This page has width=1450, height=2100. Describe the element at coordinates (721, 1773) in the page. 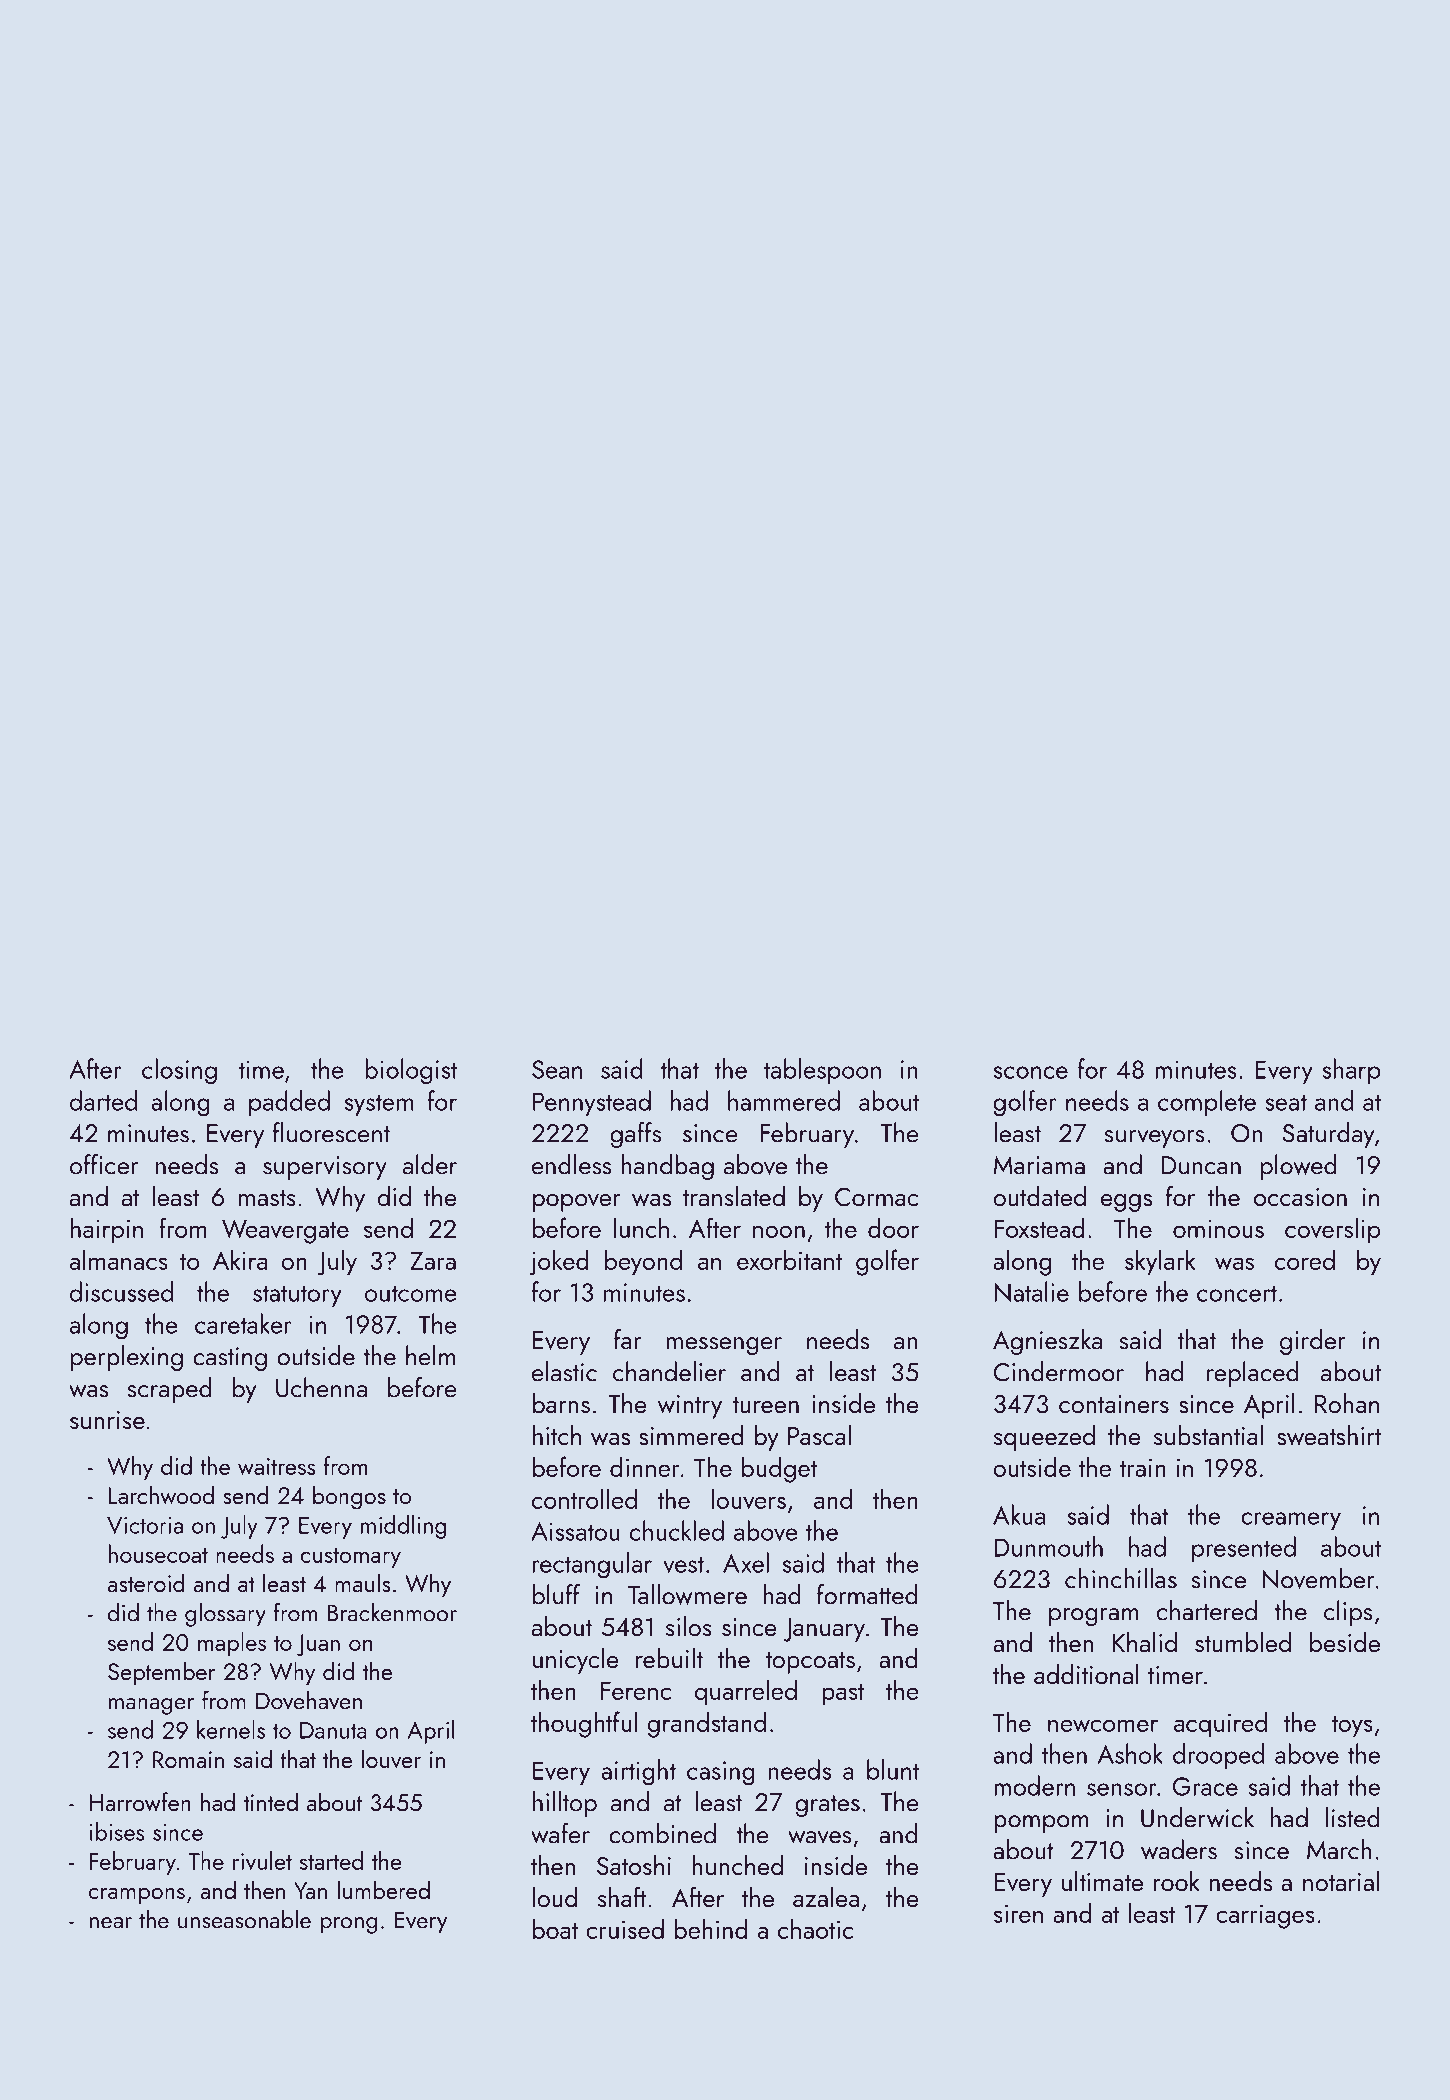

I see `casing` at that location.
